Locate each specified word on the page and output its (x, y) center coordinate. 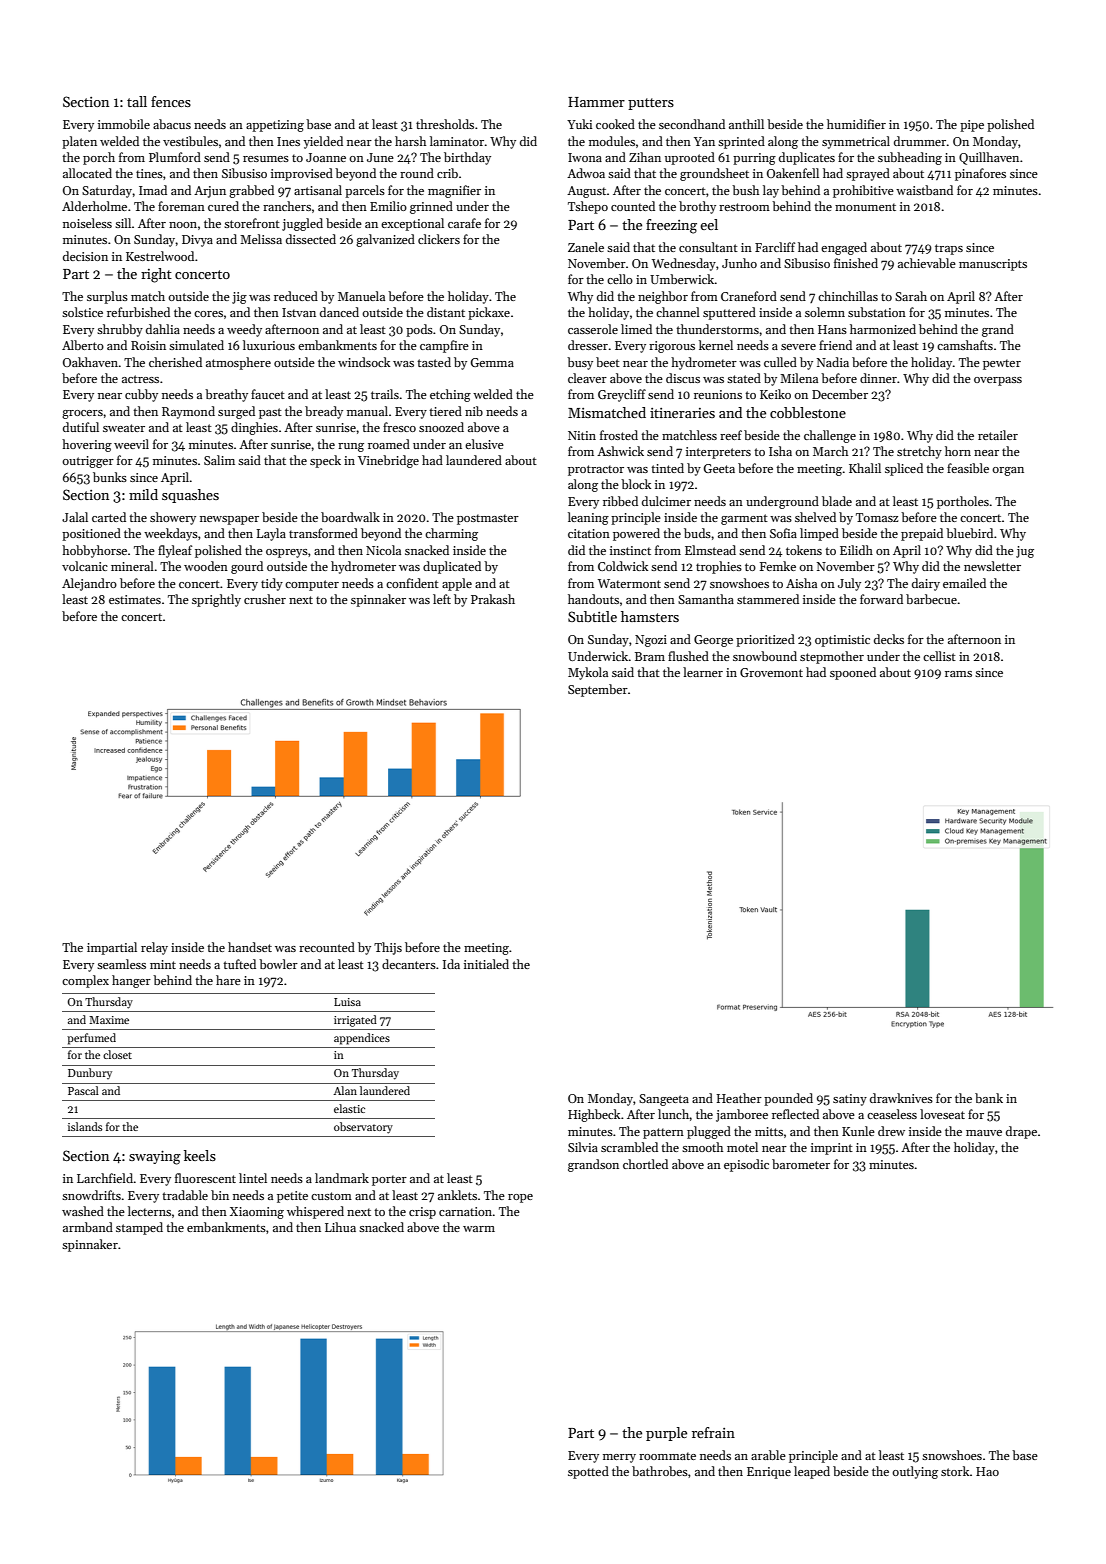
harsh (410, 141)
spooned (853, 673)
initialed (486, 964)
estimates (135, 599)
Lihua (340, 1227)
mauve (984, 1133)
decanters (409, 964)
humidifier (856, 124)
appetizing (275, 126)
